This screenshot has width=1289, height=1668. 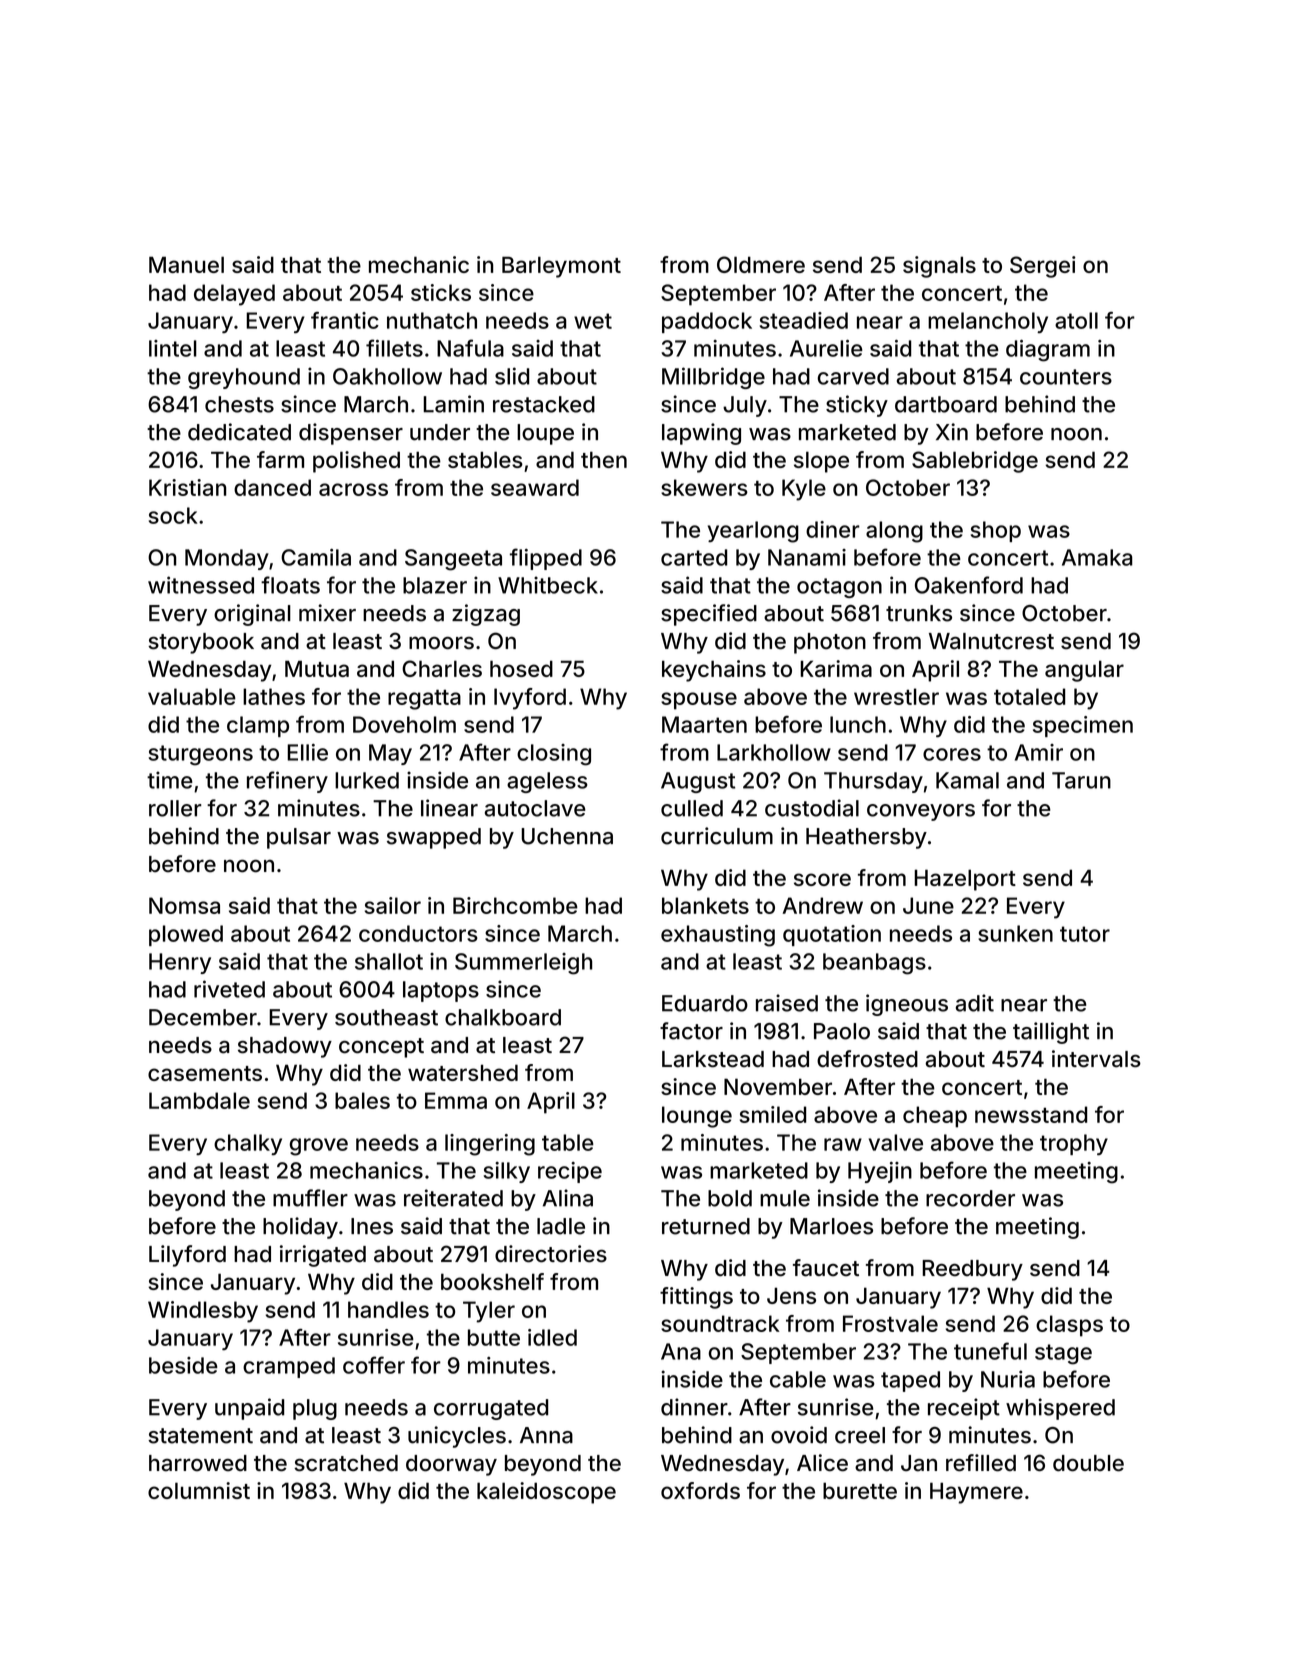 I want to click on columnist, so click(x=199, y=1490).
